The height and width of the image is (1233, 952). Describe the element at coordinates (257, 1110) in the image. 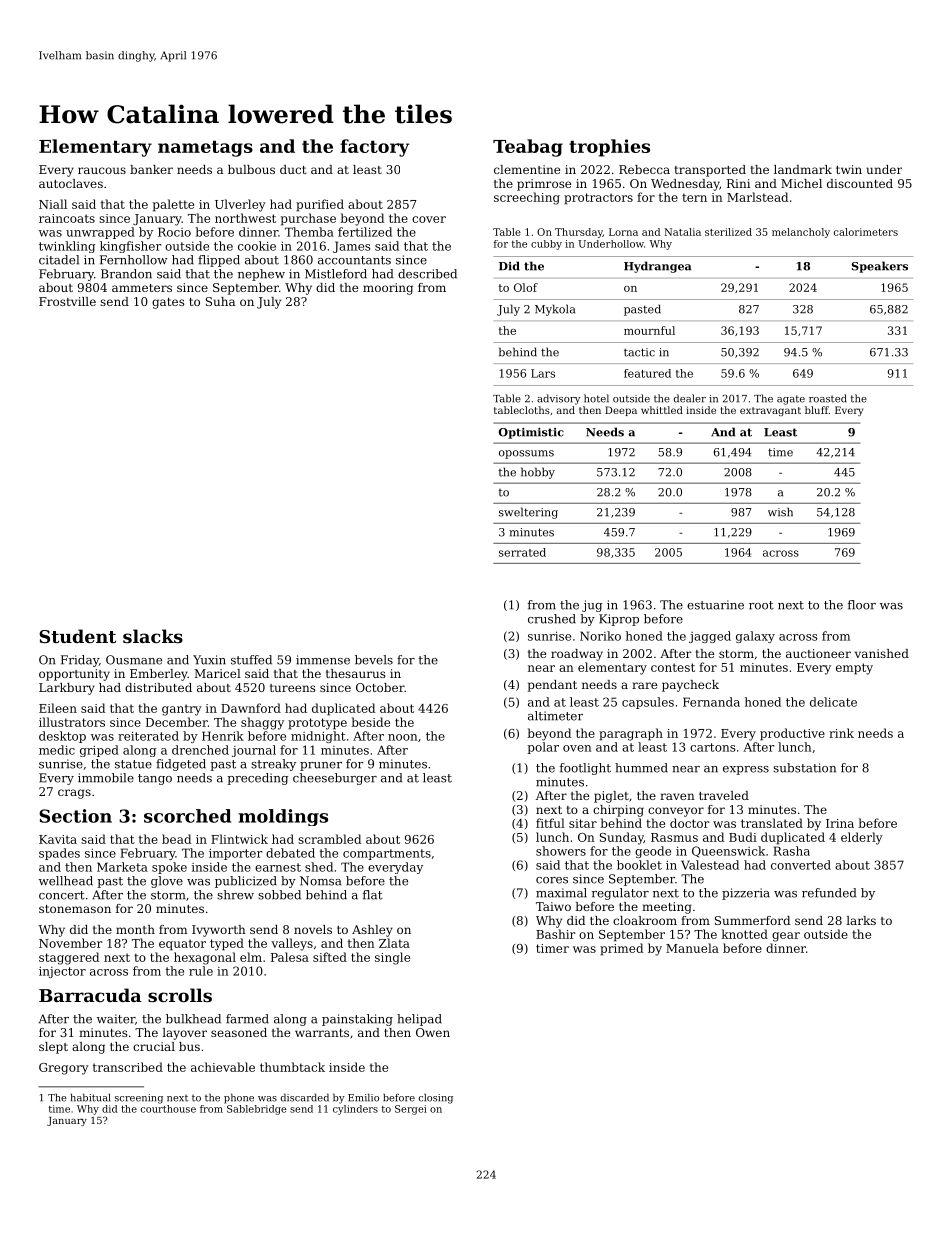

I see `Sablebridge` at that location.
